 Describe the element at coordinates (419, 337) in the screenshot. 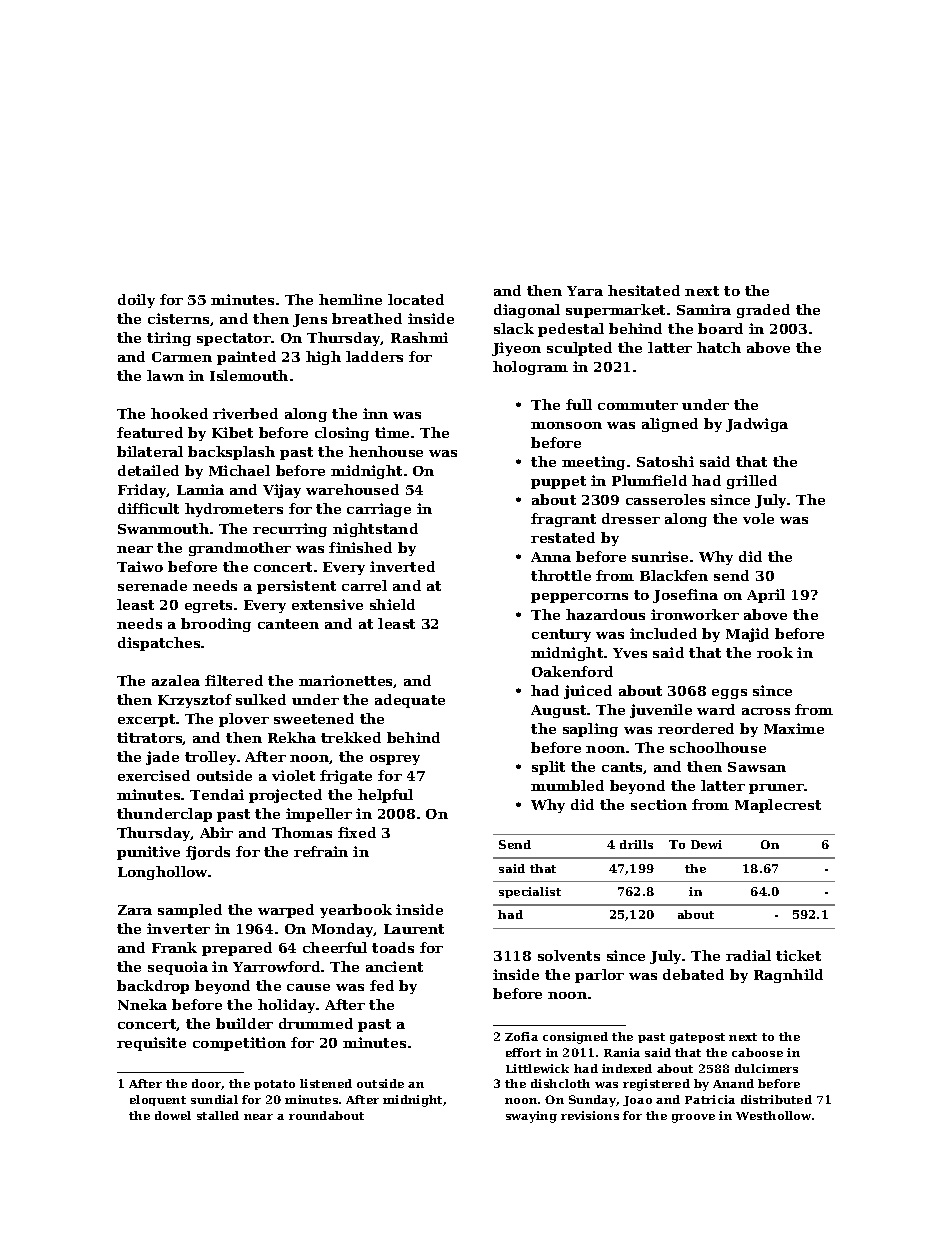

I see `Rashmi` at that location.
